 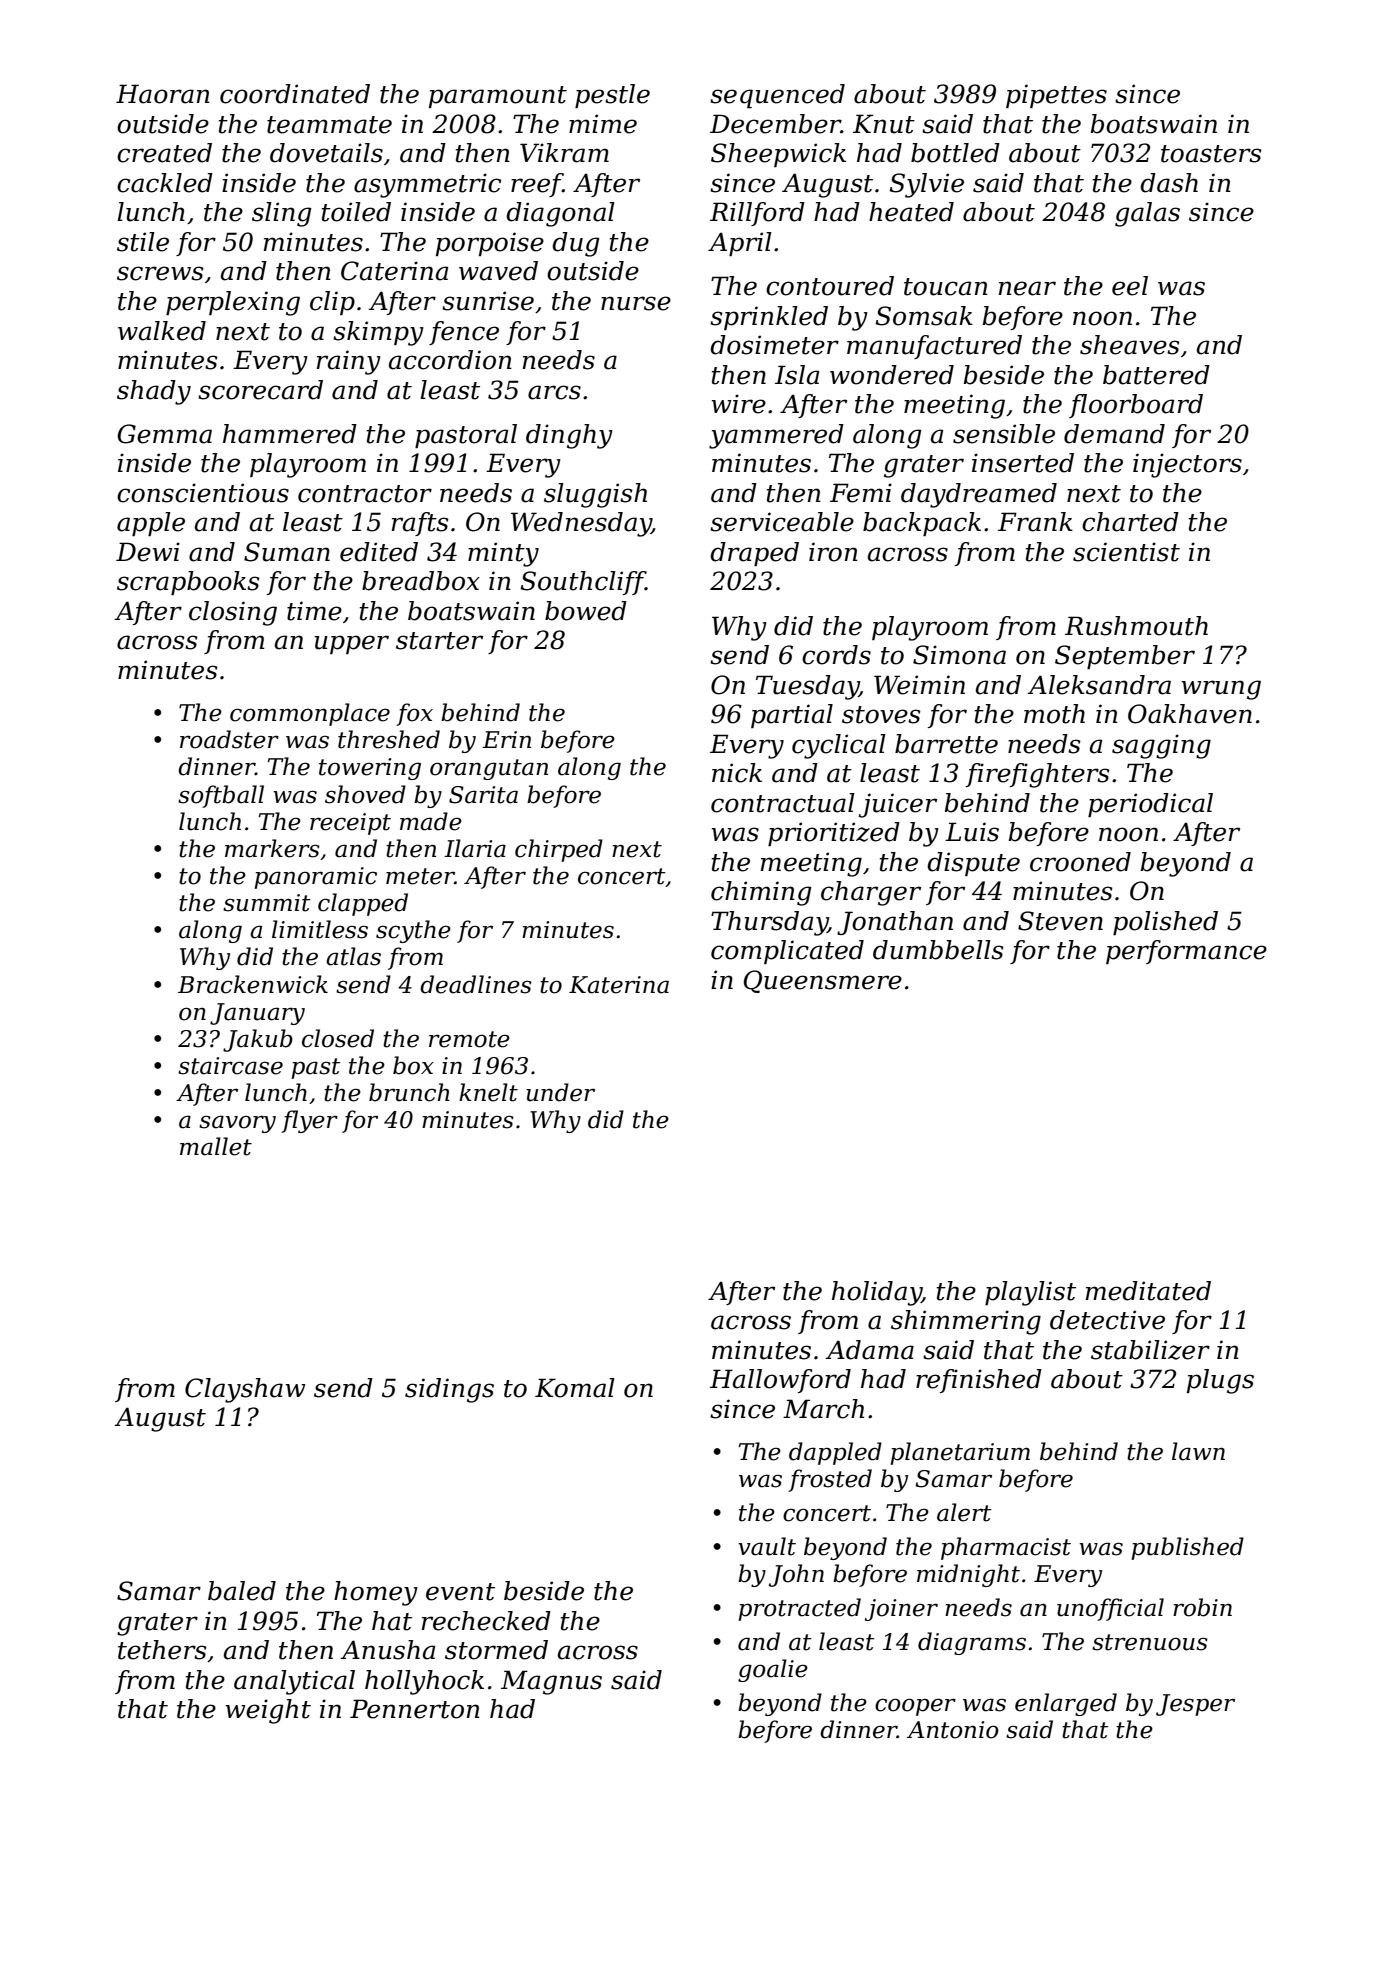 What do you see at coordinates (449, 1390) in the document?
I see `sidings` at bounding box center [449, 1390].
